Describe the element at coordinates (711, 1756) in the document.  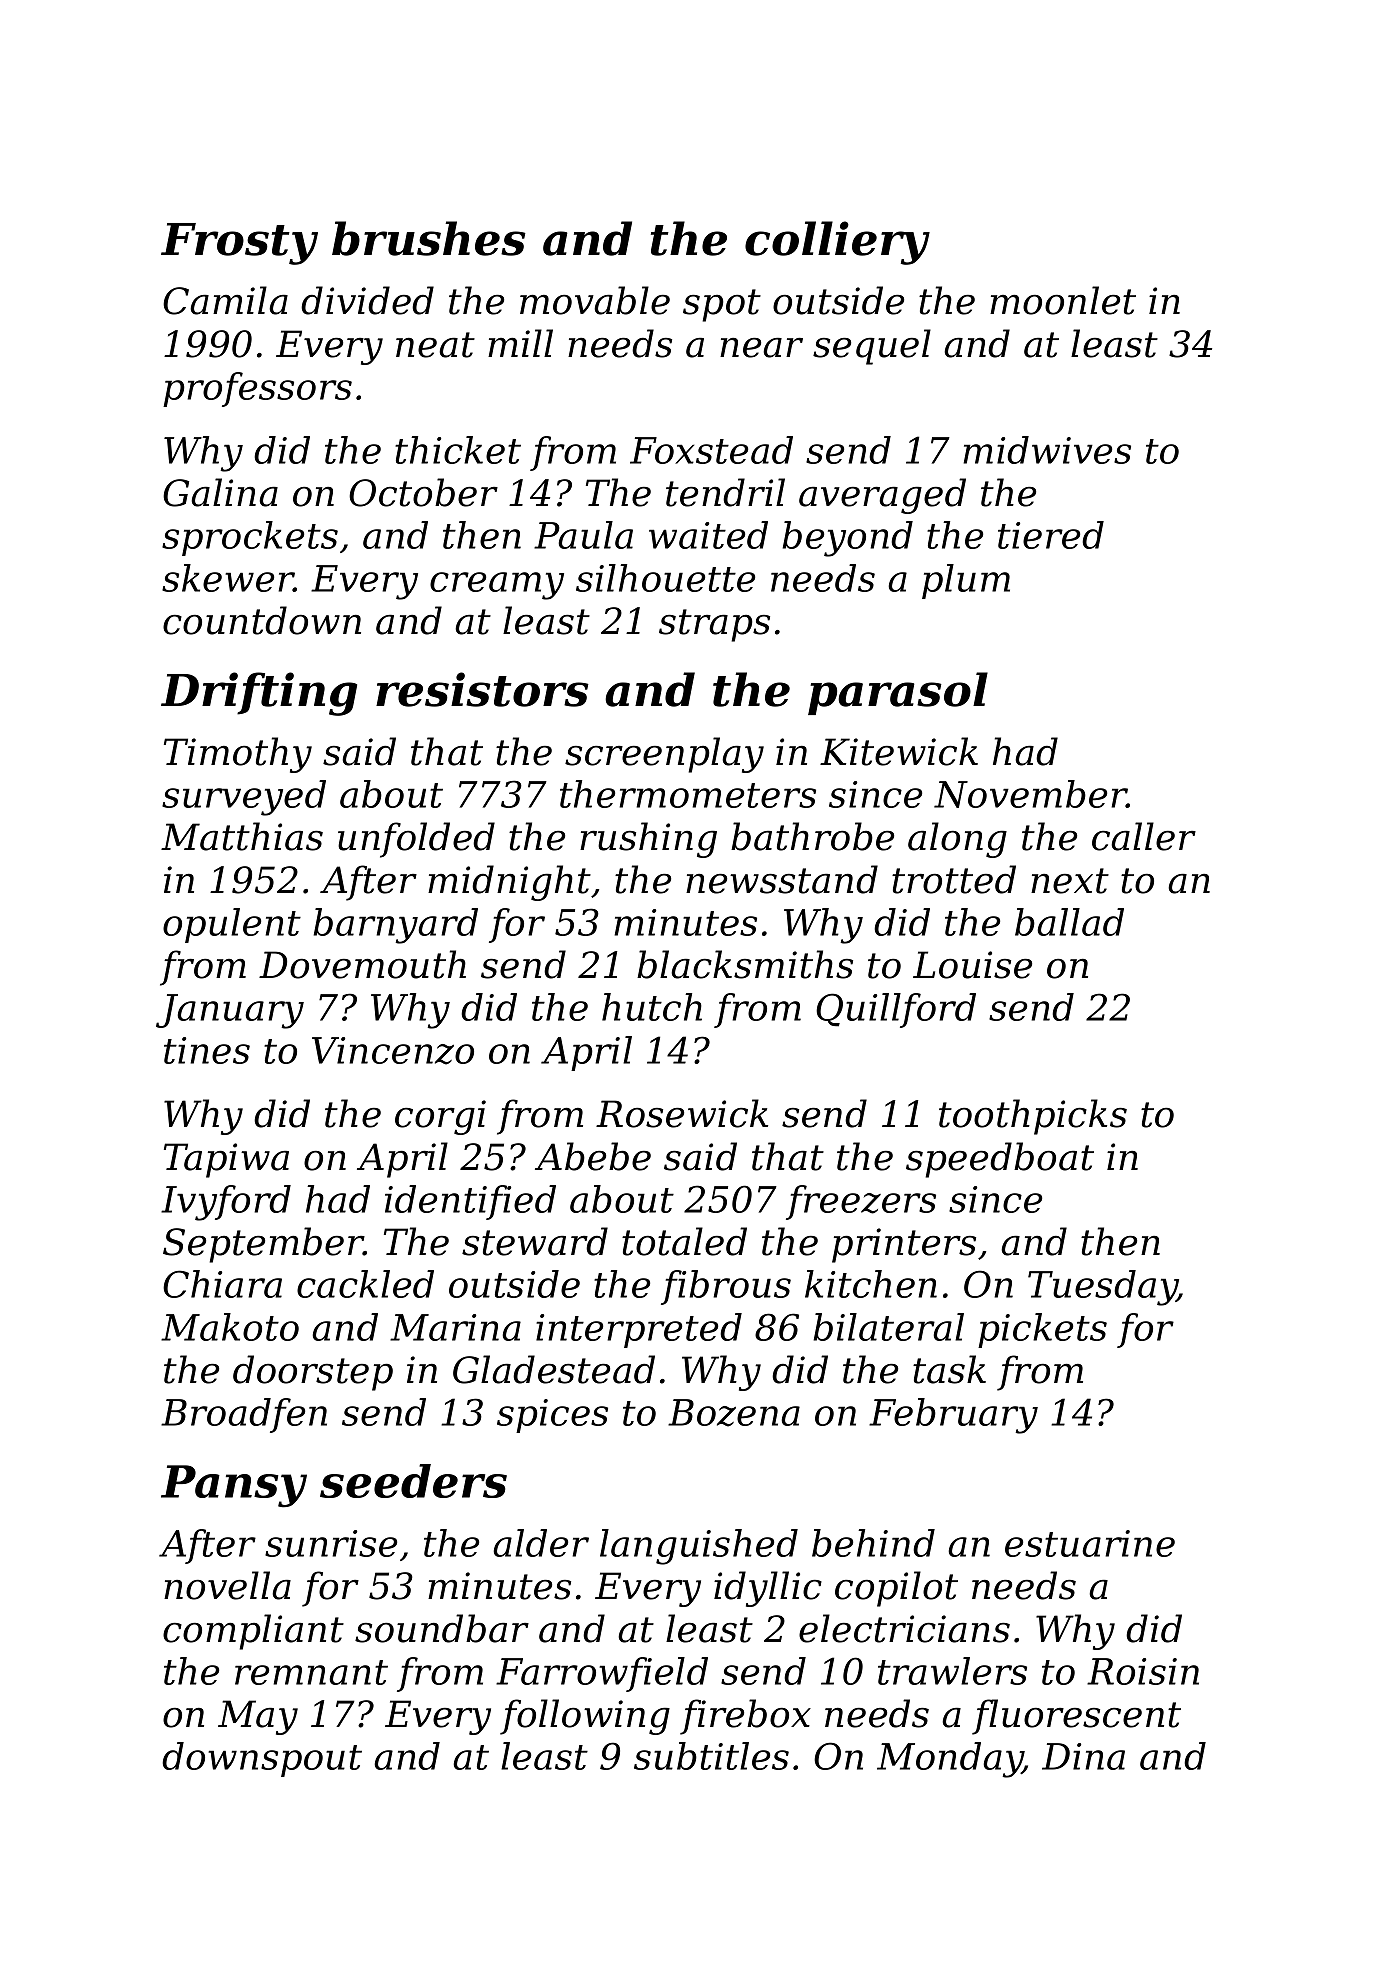
I see `subtitles` at that location.
